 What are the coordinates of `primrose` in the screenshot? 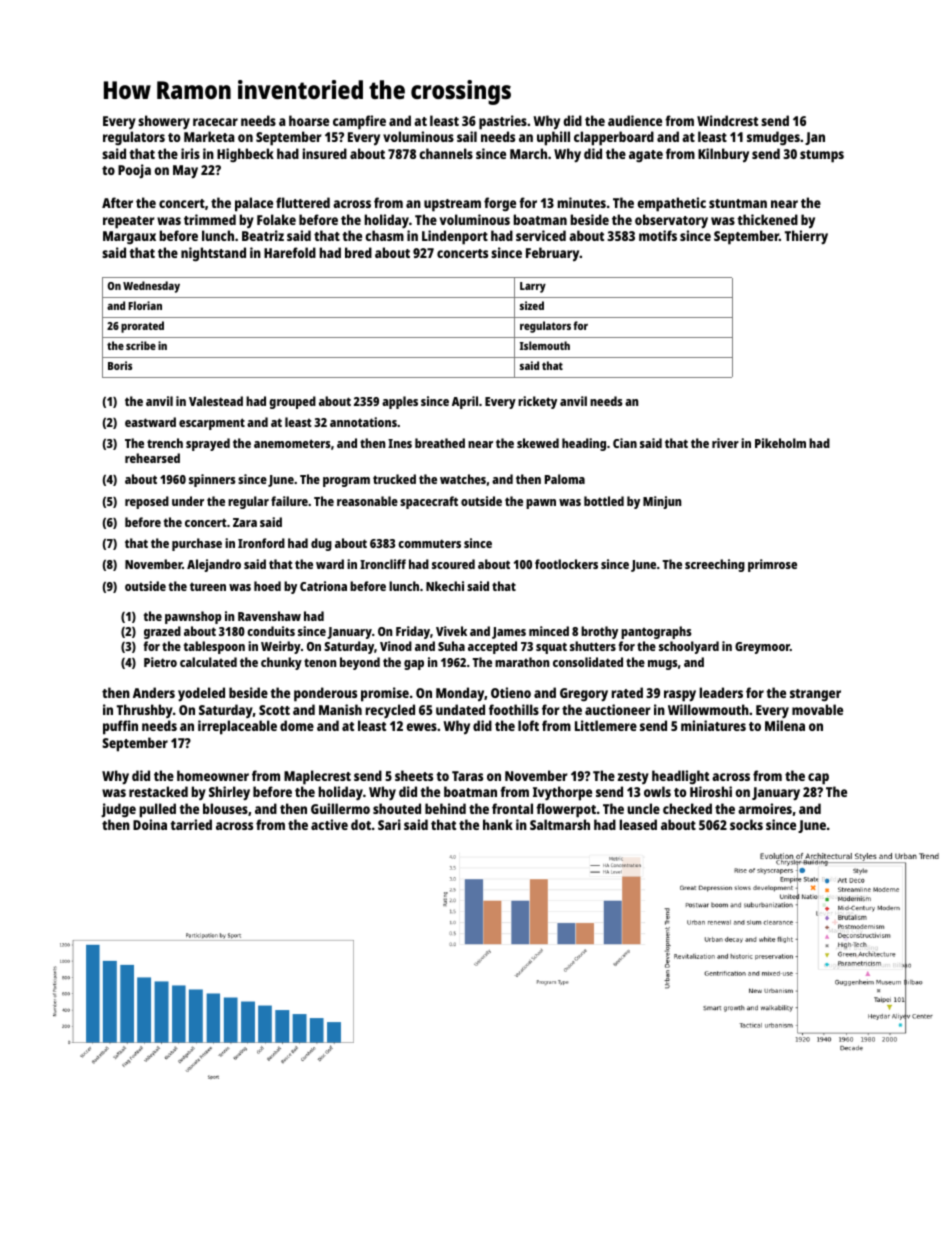 It's located at (772, 565).
